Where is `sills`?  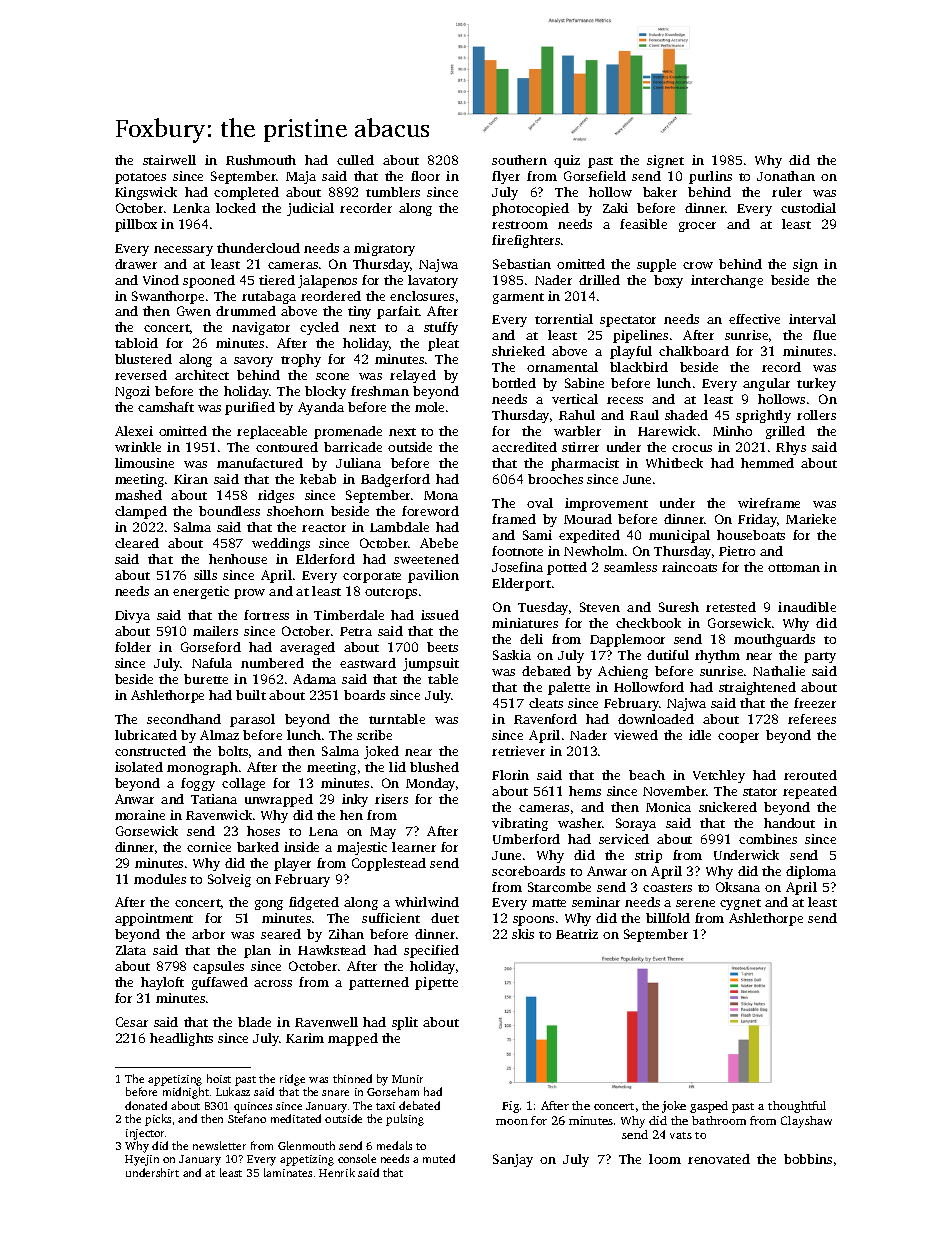 sills is located at coordinates (205, 575).
